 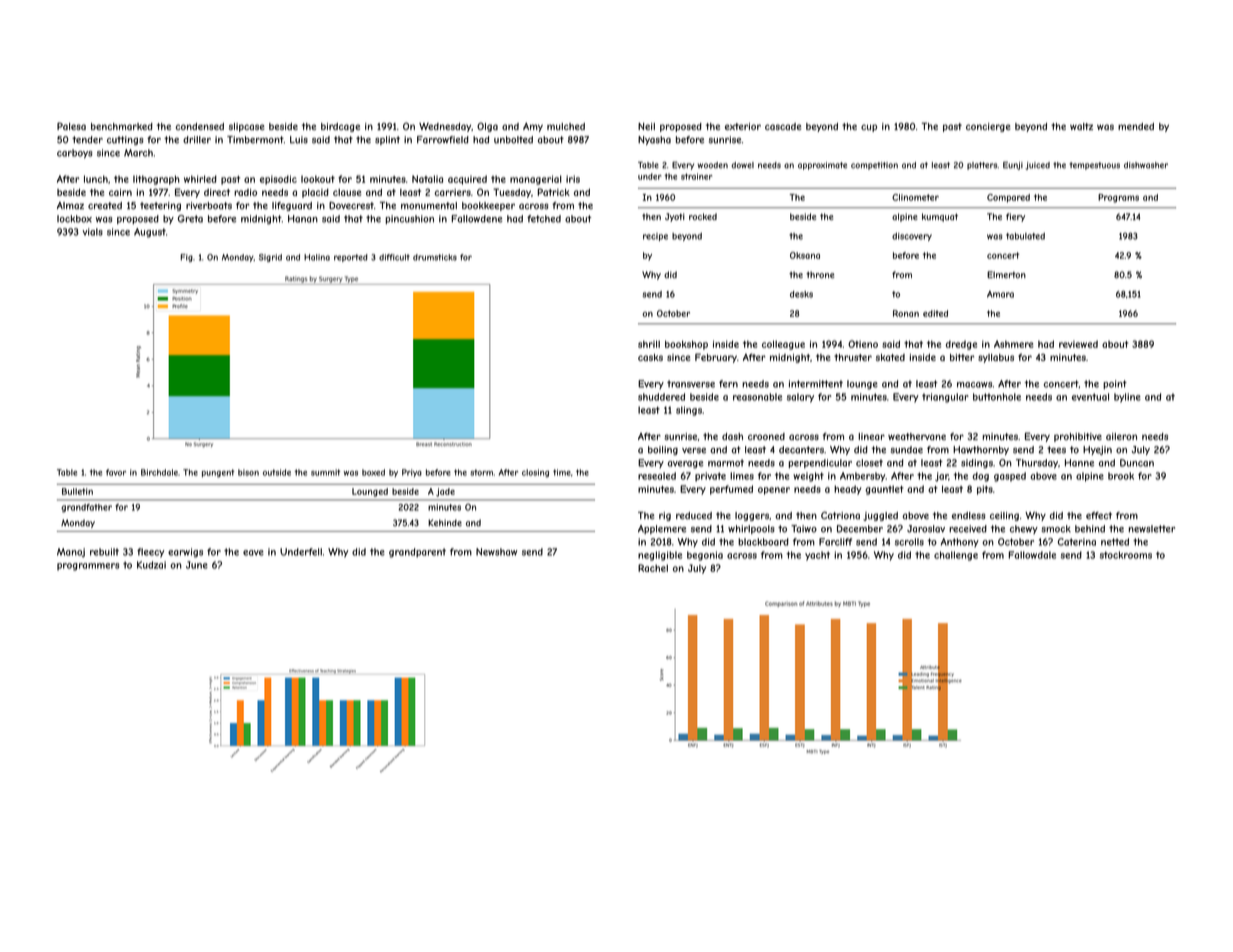 I want to click on fern, so click(x=728, y=384).
